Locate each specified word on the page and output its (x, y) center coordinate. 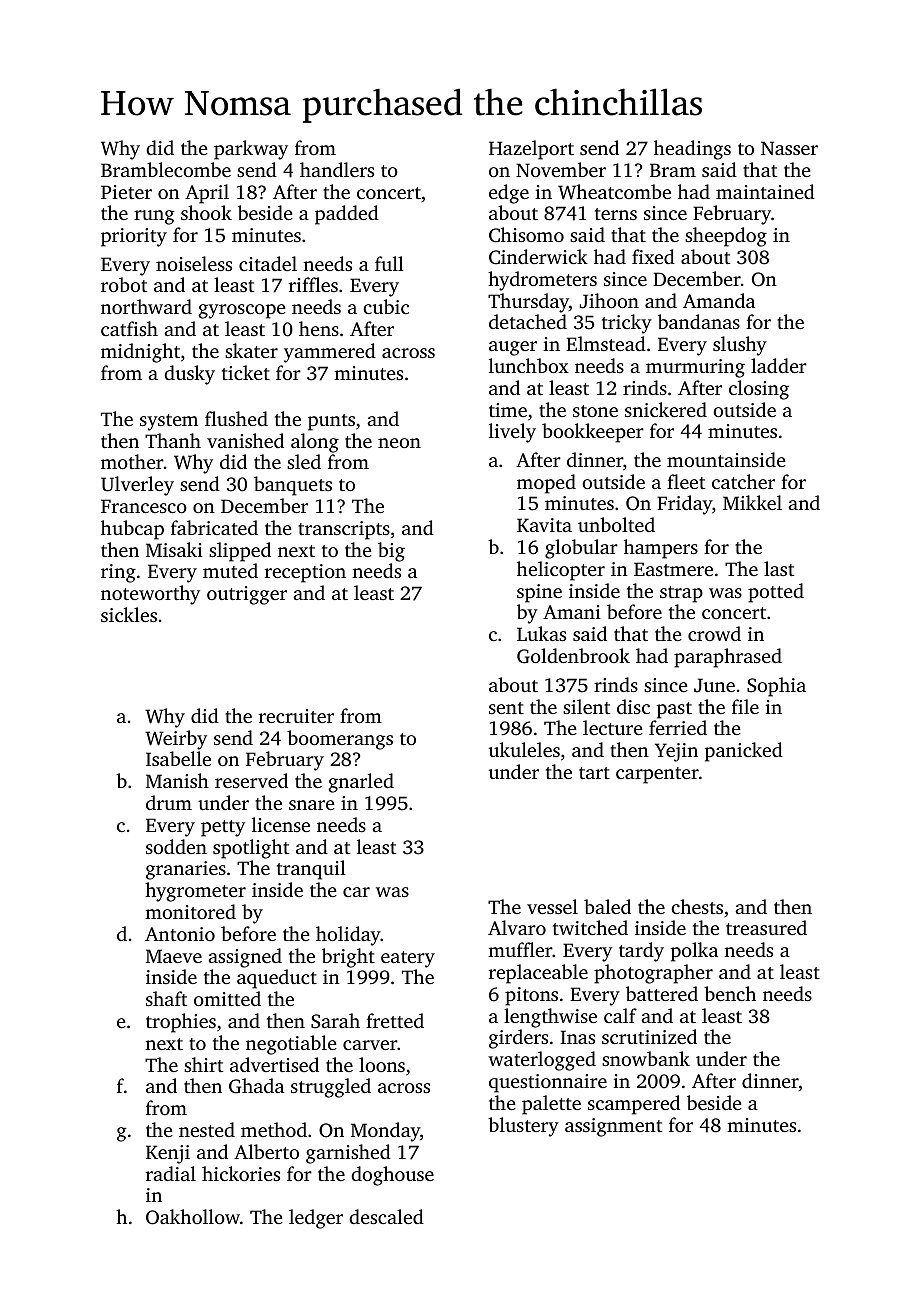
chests (697, 906)
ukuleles (524, 749)
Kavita (544, 525)
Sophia (776, 687)
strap (681, 594)
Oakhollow (193, 1217)
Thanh (173, 440)
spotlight (251, 849)
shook (206, 212)
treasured (766, 927)
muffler (520, 949)
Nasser (789, 148)
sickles (129, 614)
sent (506, 708)
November (561, 169)
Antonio (180, 934)
